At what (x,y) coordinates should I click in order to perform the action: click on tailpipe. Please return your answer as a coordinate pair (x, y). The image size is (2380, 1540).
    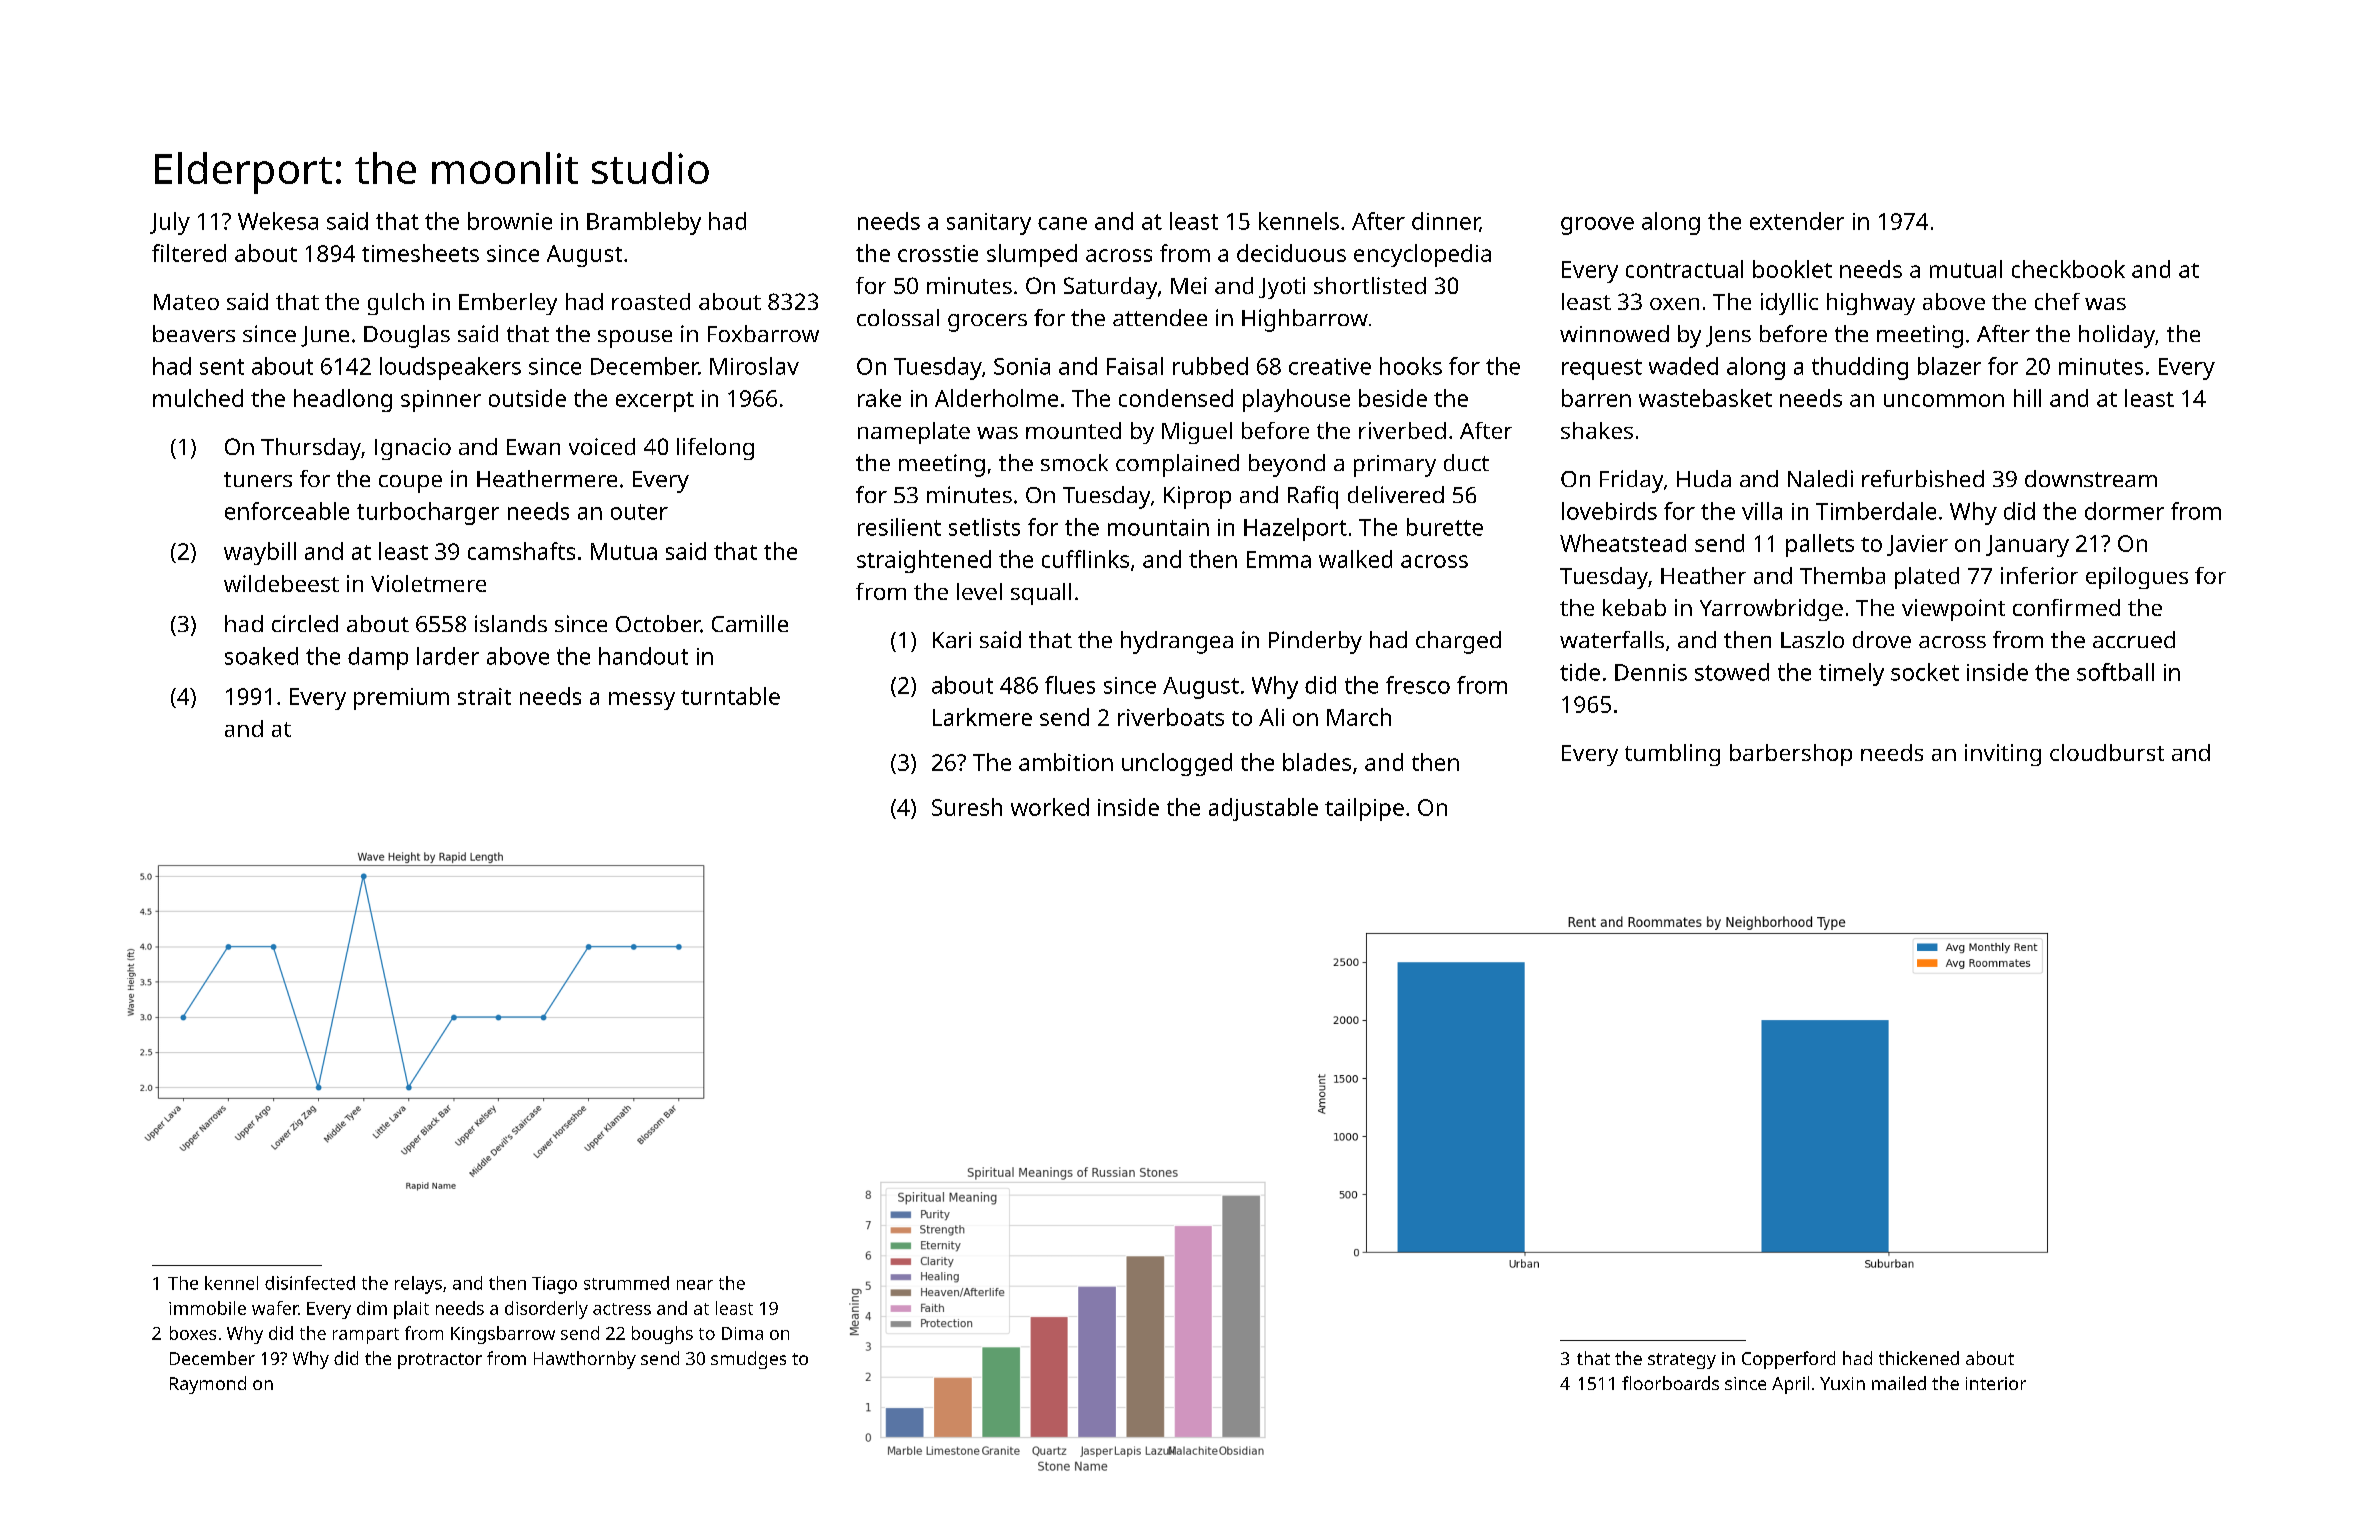
    Looking at the image, I should click on (1364, 809).
